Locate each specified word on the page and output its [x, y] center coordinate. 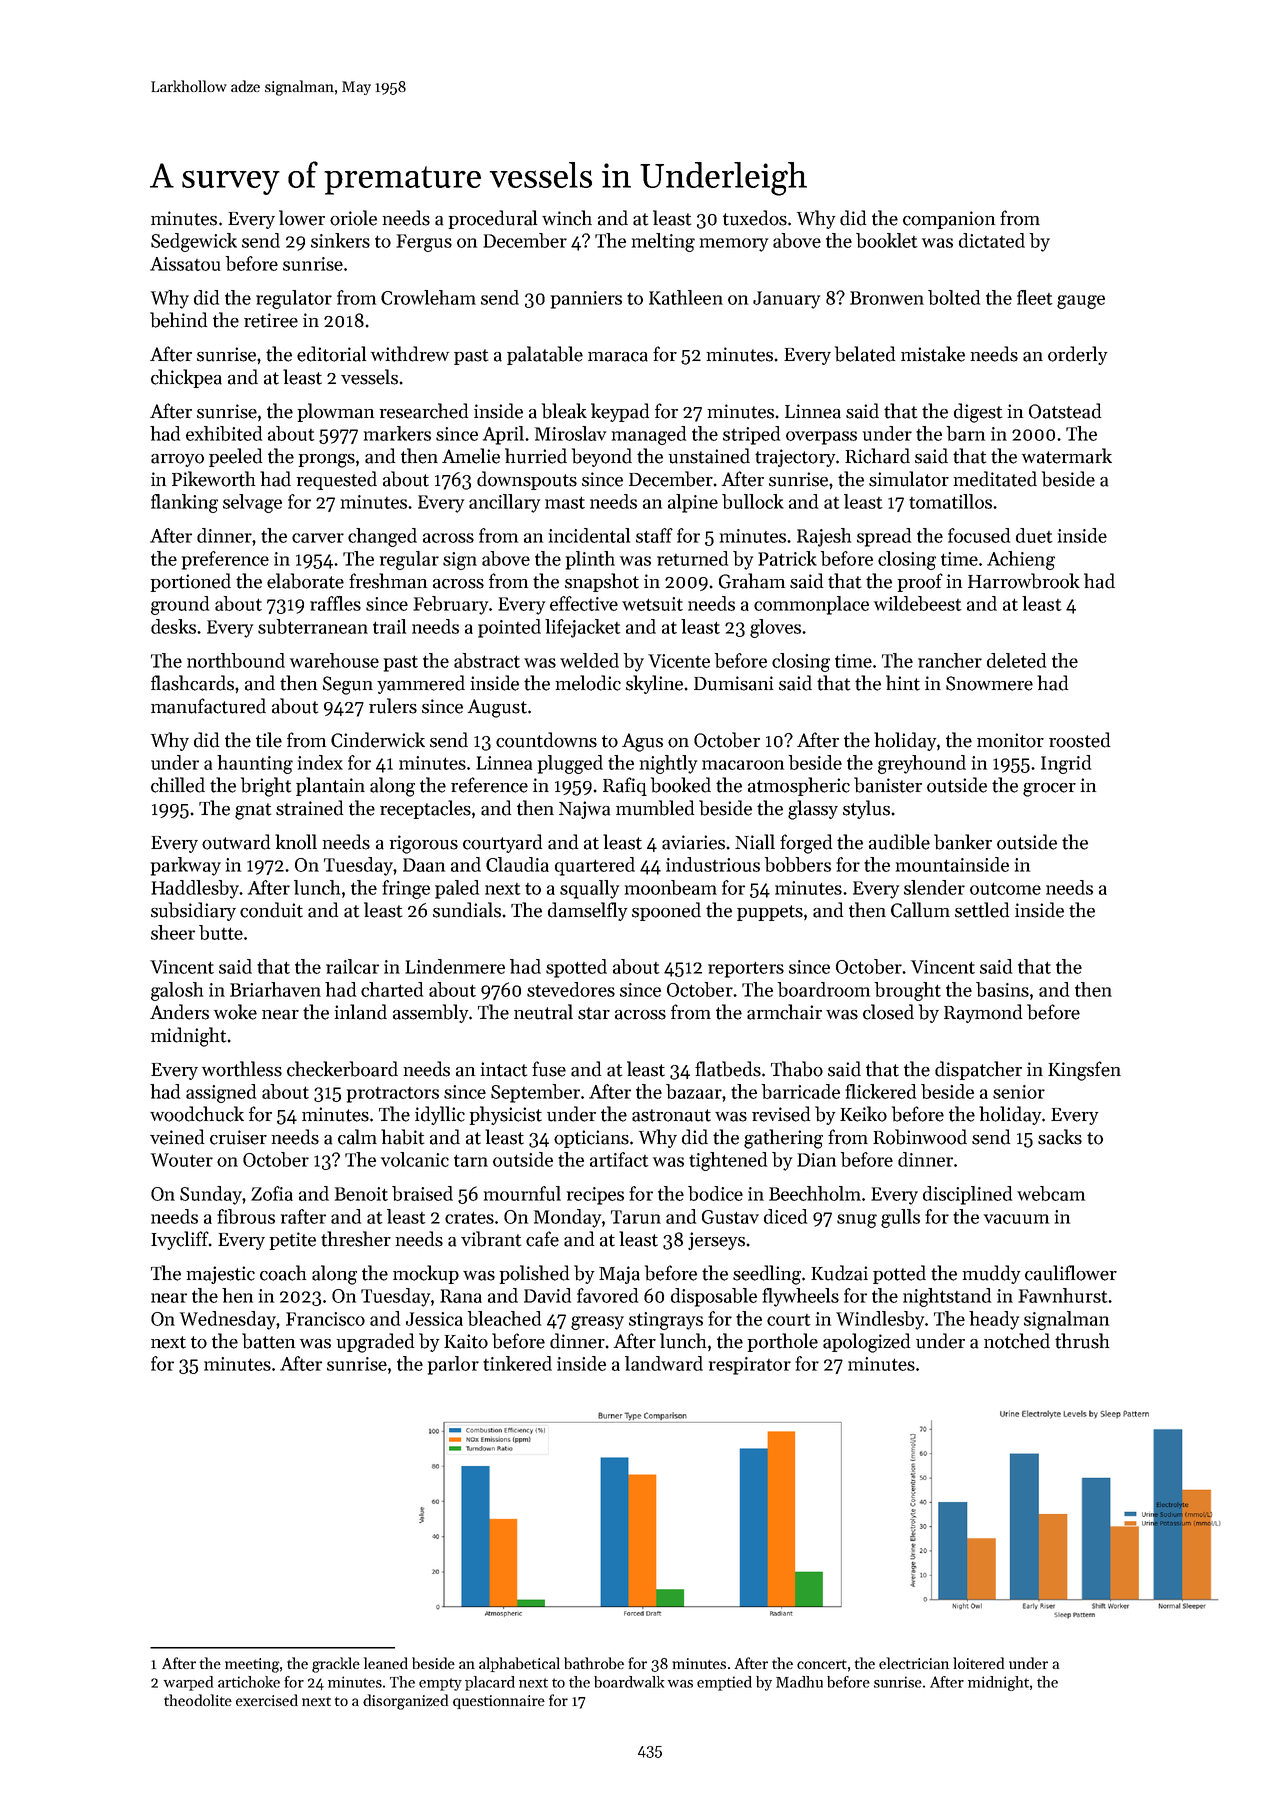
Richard [877, 456]
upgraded [375, 1343]
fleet [1035, 297]
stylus [866, 809]
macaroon [743, 765]
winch [567, 218]
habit [402, 1137]
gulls [900, 1218]
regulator [294, 299]
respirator [750, 1366]
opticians [591, 1139]
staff [654, 535]
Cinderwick [378, 740]
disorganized [405, 1702]
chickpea [186, 378]
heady [994, 1320]
